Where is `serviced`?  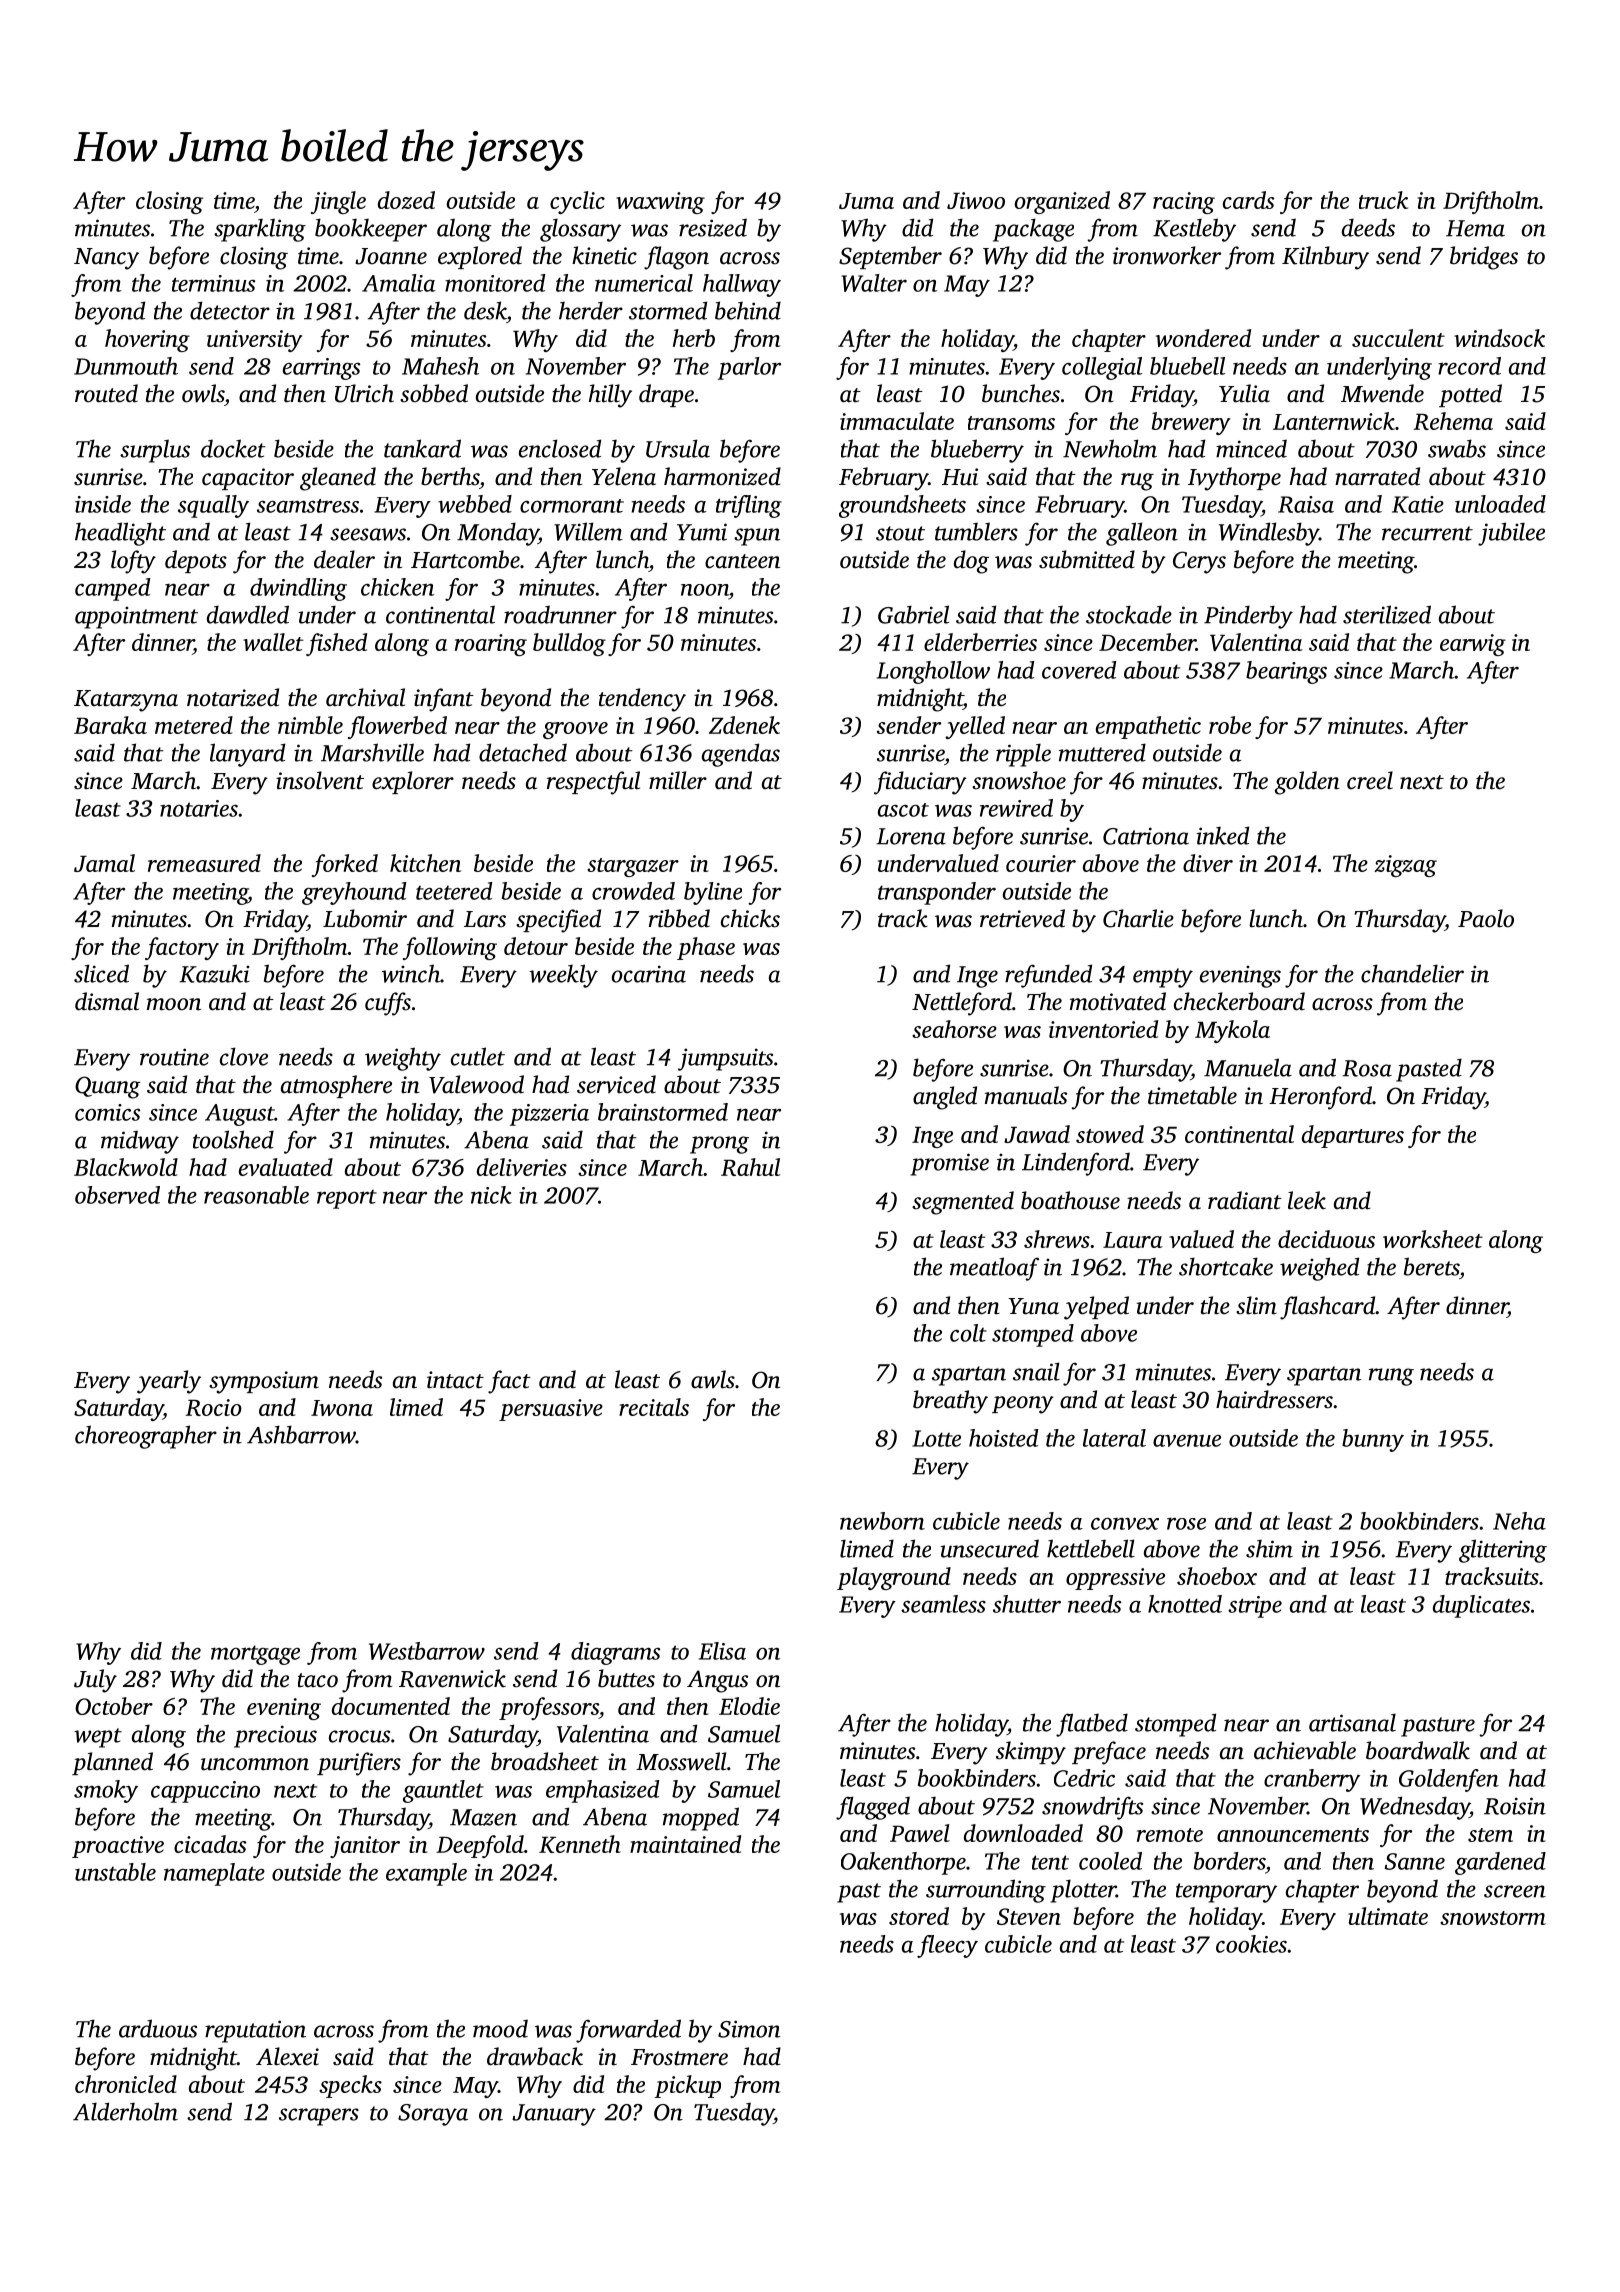 serviced is located at coordinates (616, 1084).
